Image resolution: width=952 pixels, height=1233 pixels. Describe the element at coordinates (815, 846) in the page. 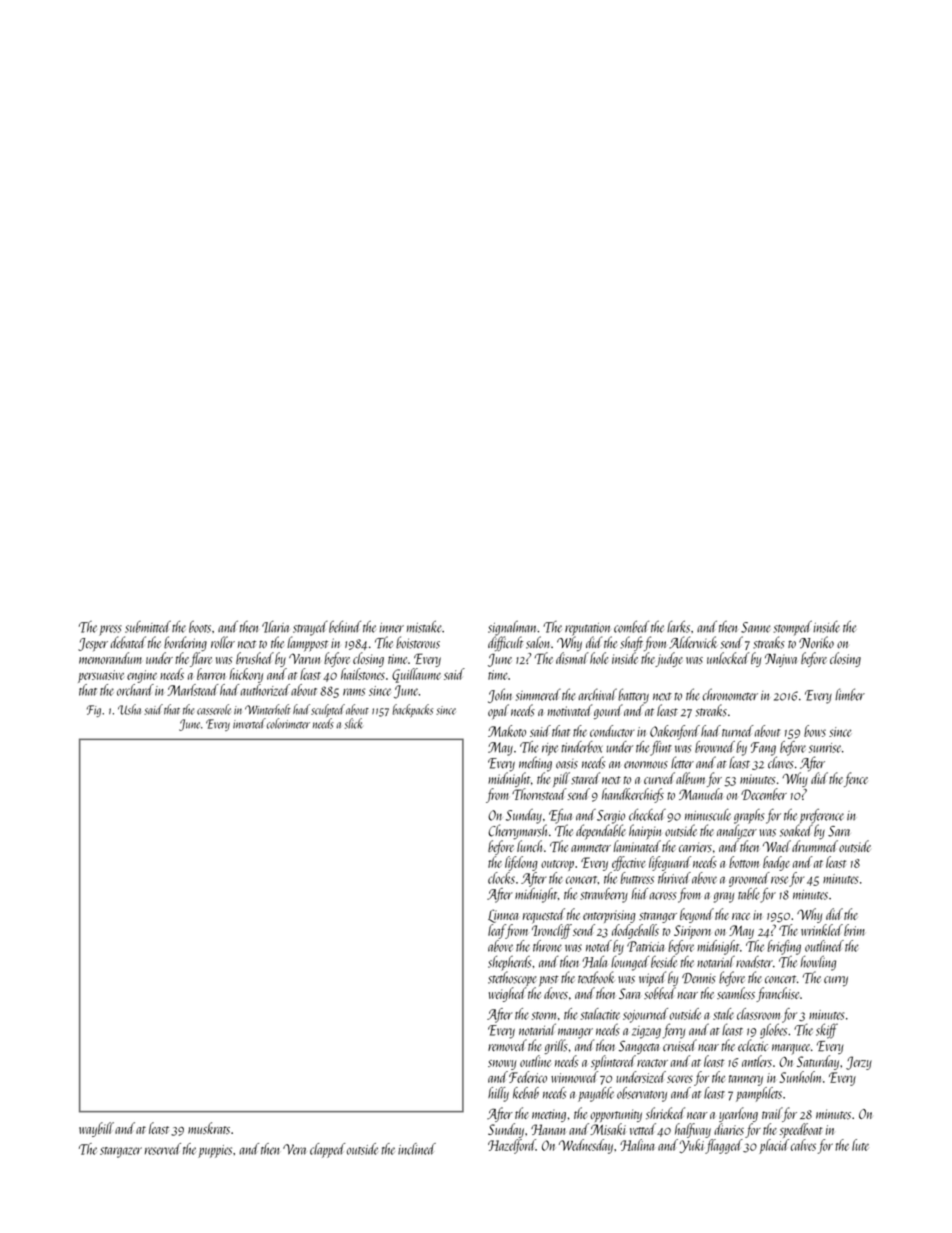

I see `drummed` at that location.
